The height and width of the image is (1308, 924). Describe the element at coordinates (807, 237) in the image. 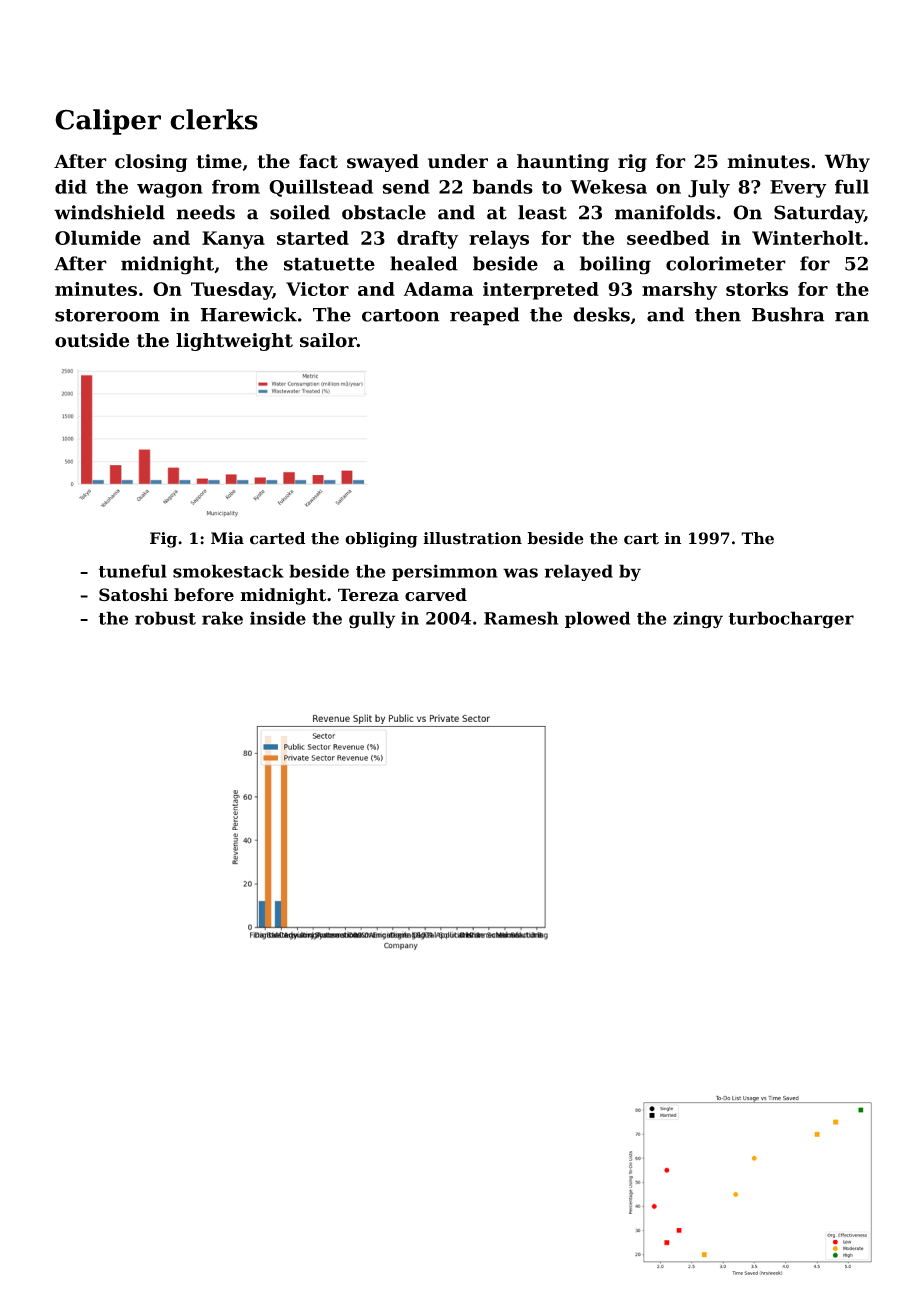

I see `Winterholt` at that location.
